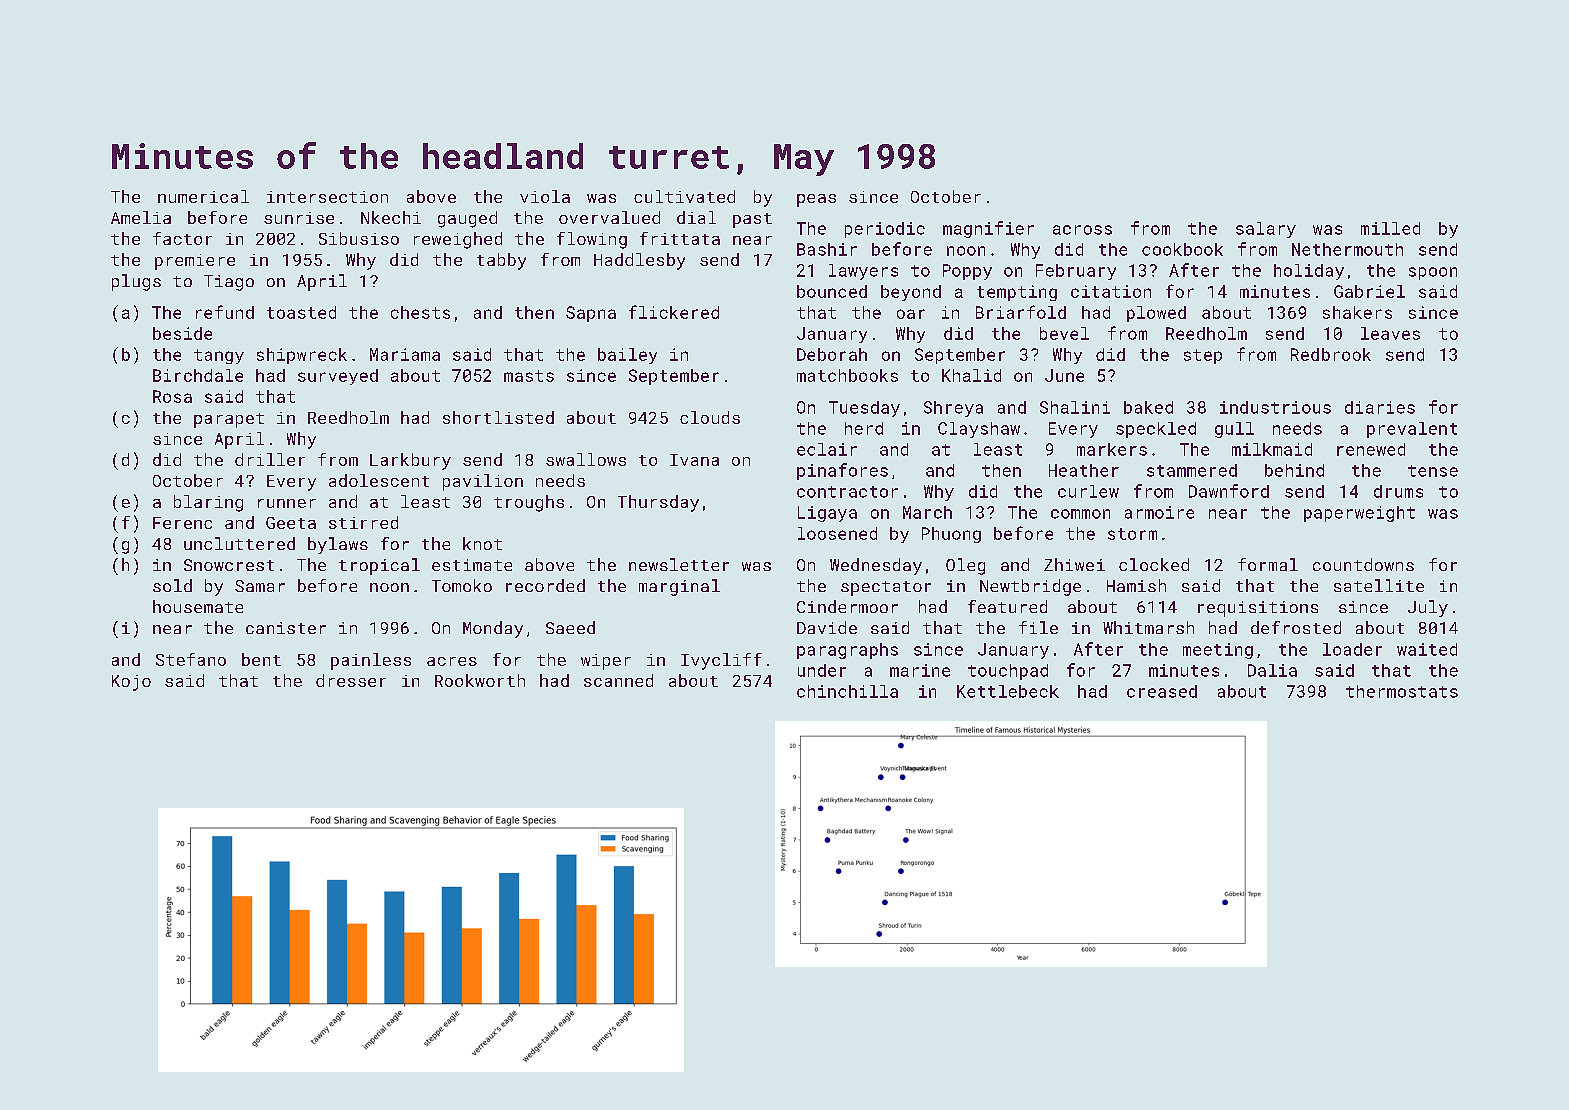 The image size is (1569, 1110). Describe the element at coordinates (191, 659) in the image. I see `Stefano` at that location.
